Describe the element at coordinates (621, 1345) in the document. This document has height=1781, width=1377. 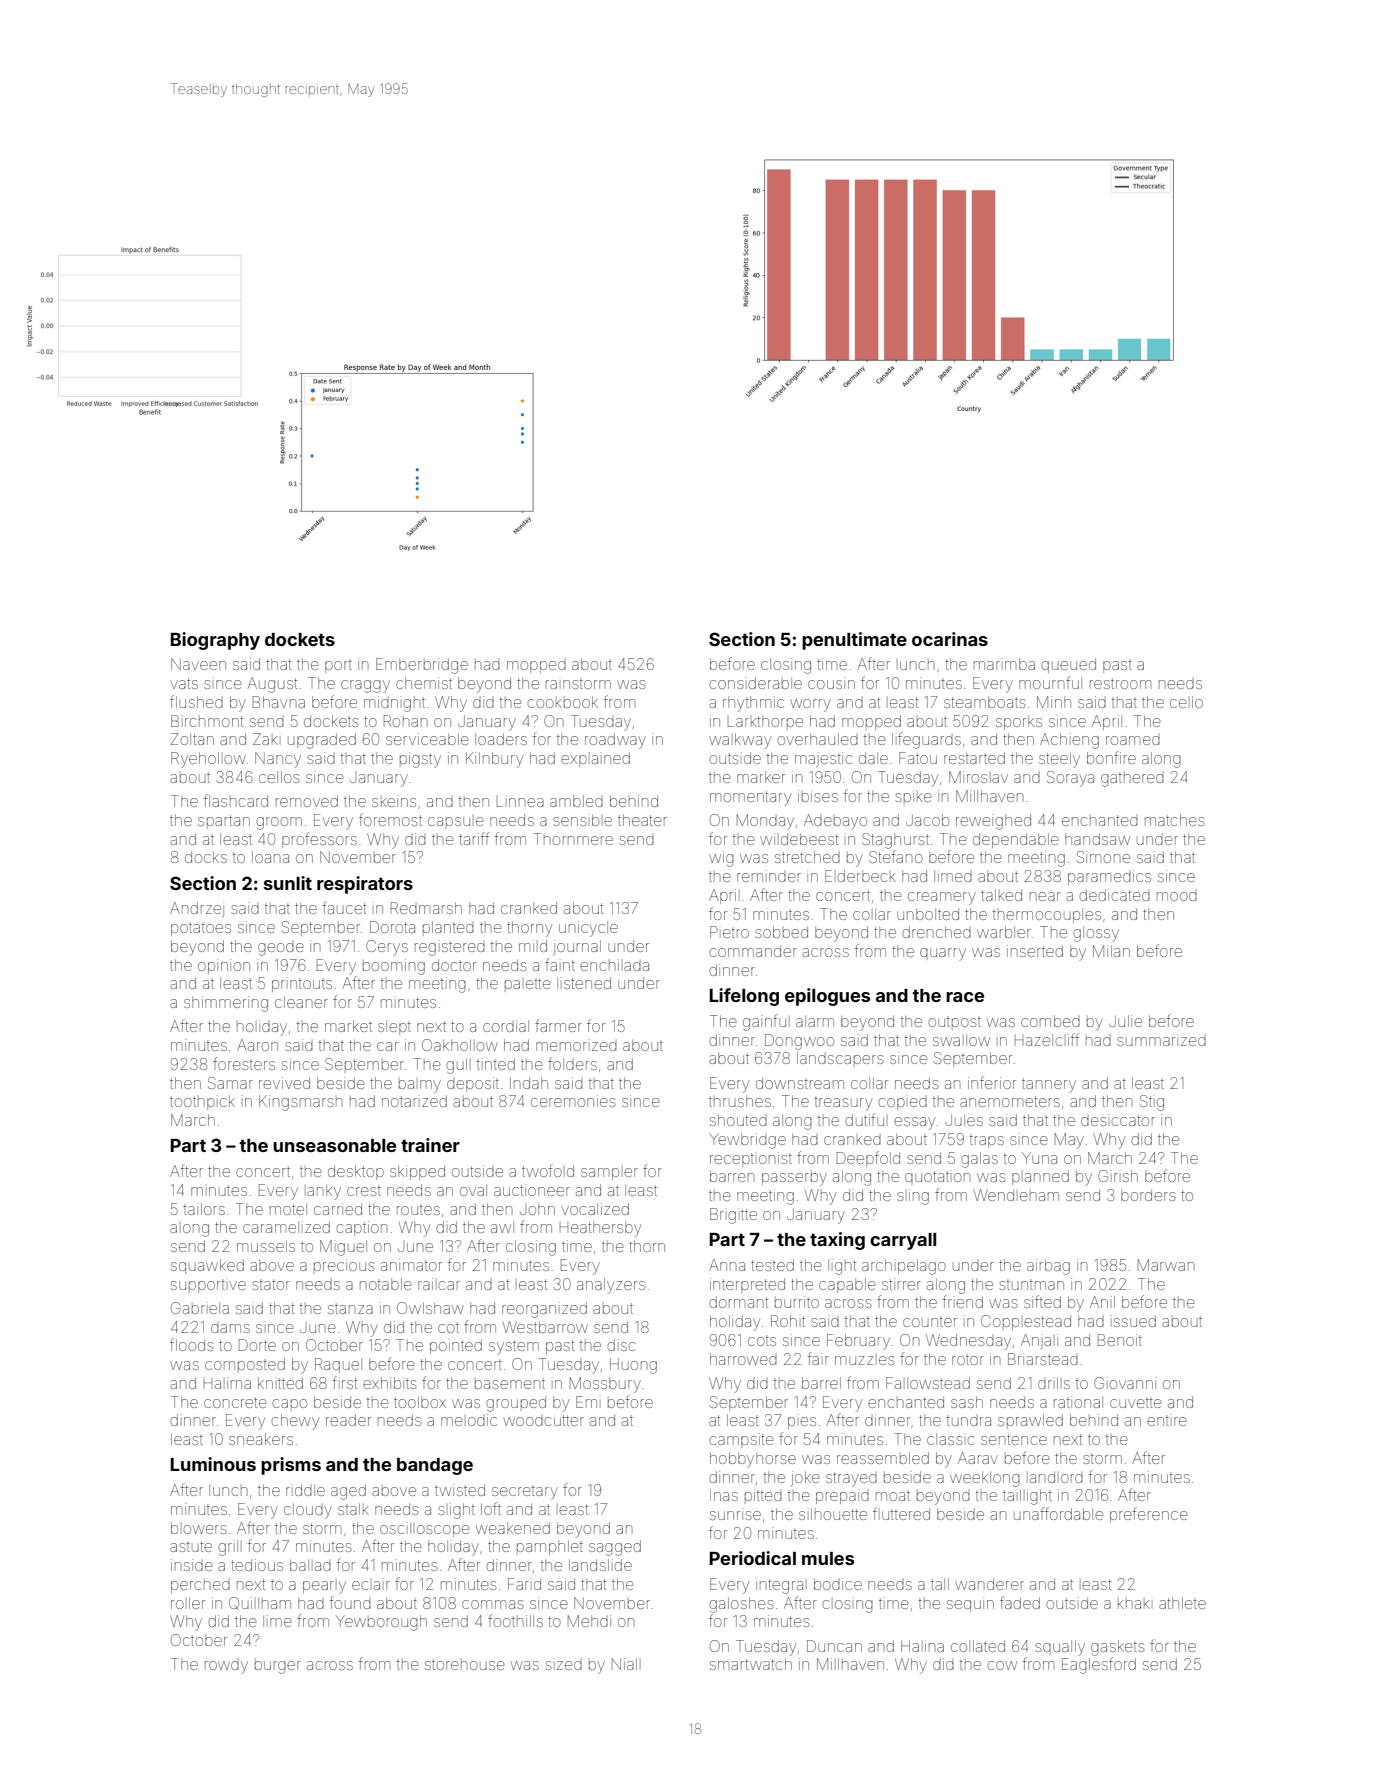
I see `disc` at that location.
